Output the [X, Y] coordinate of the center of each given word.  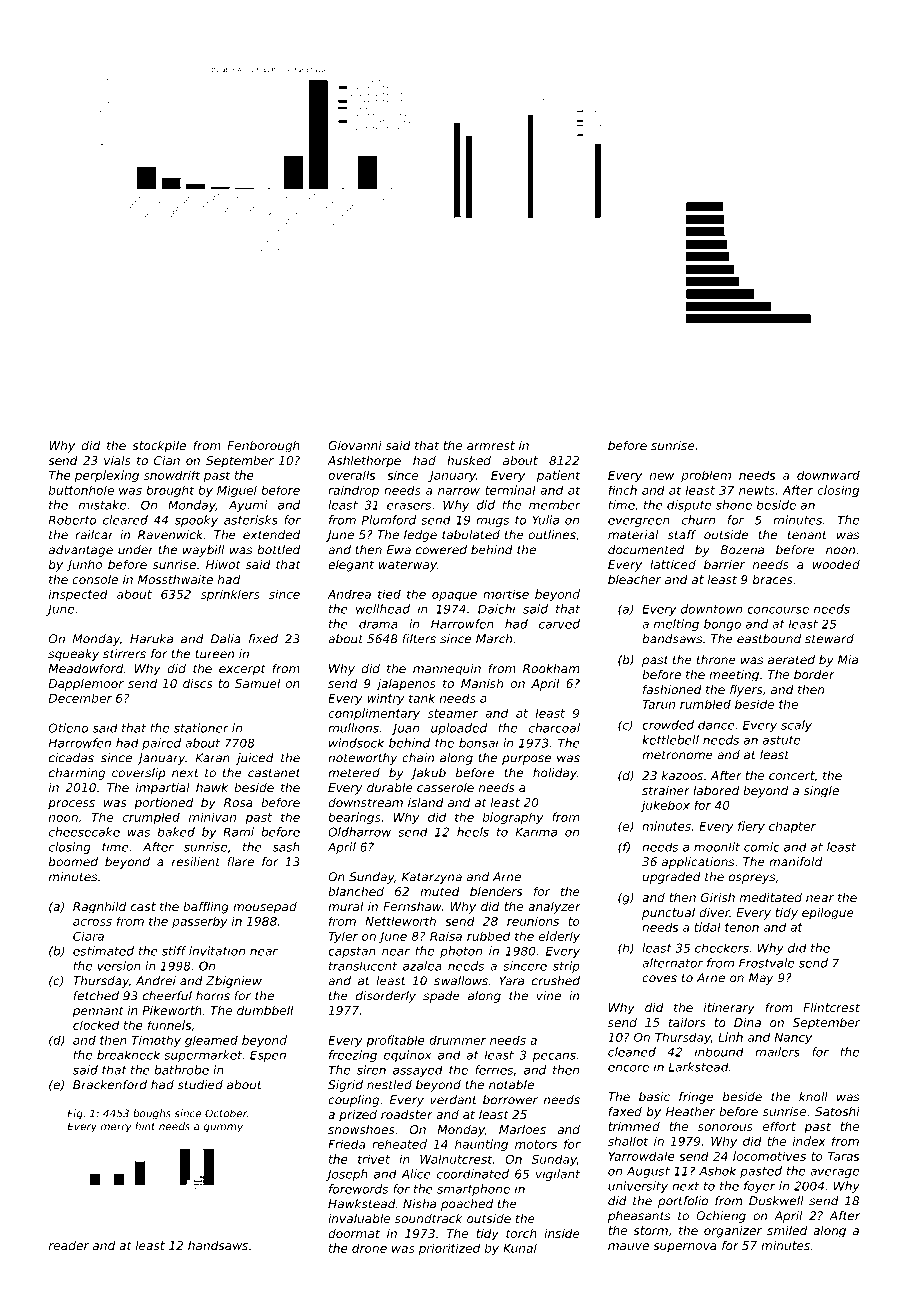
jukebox [665, 806]
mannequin [447, 670]
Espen [268, 1056]
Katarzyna [432, 878]
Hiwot [223, 564]
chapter [792, 827]
